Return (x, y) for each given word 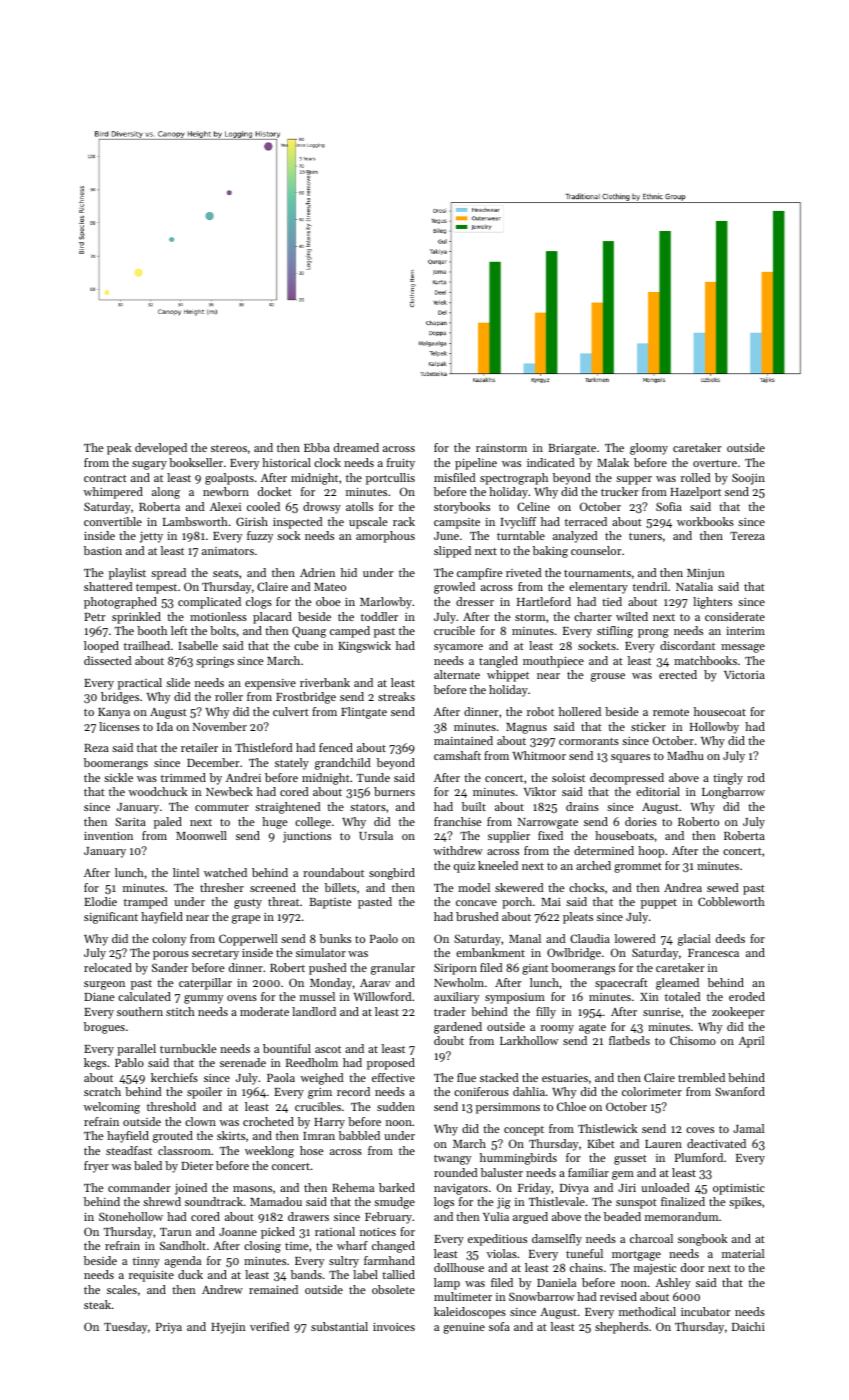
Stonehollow (131, 1216)
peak (119, 449)
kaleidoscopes (470, 1313)
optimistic (739, 1189)
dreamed (356, 447)
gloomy (649, 449)
